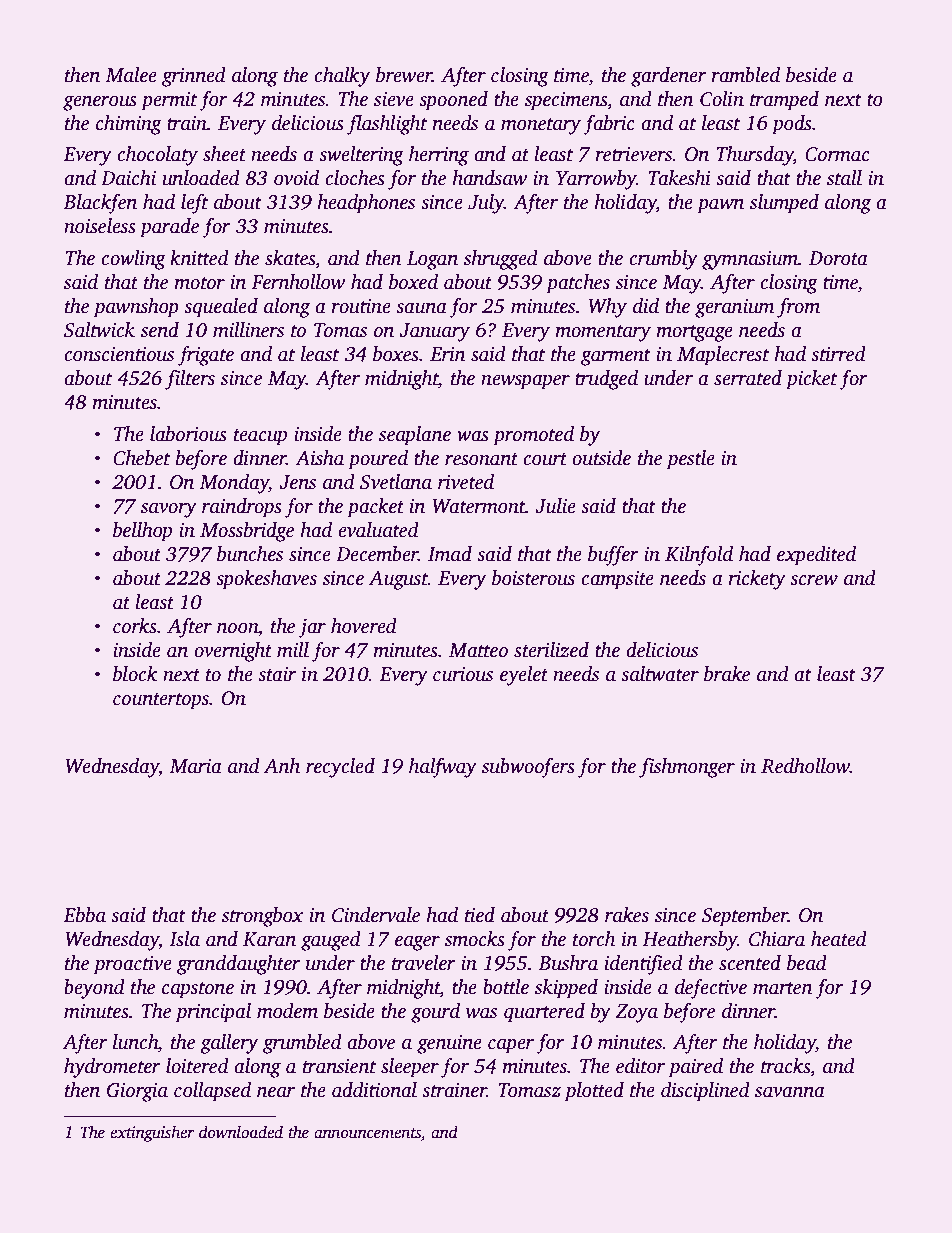 Image resolution: width=952 pixels, height=1233 pixels. What do you see at coordinates (711, 989) in the screenshot?
I see `defective` at bounding box center [711, 989].
